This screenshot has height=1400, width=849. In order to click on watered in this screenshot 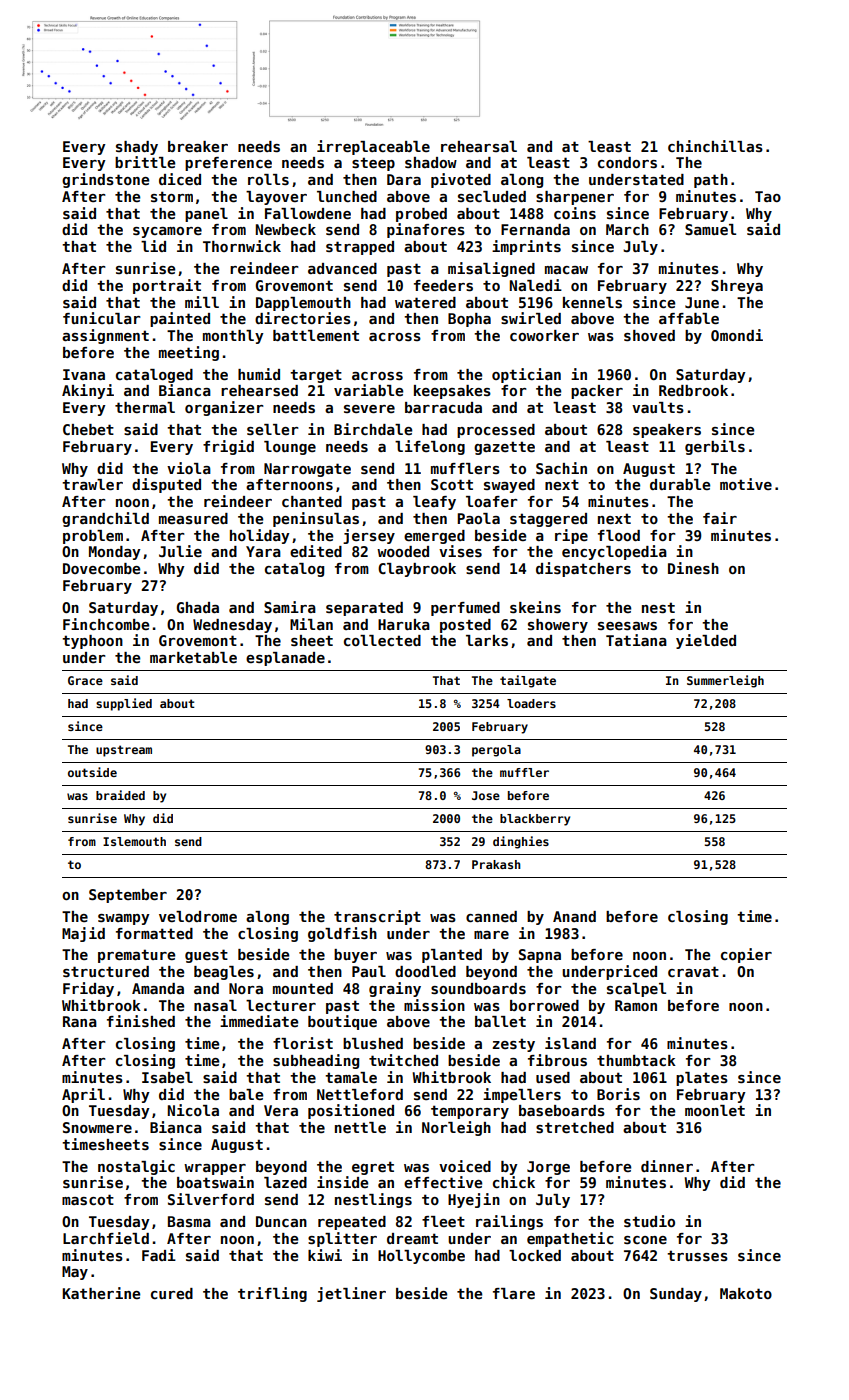, I will do `click(425, 302)`.
